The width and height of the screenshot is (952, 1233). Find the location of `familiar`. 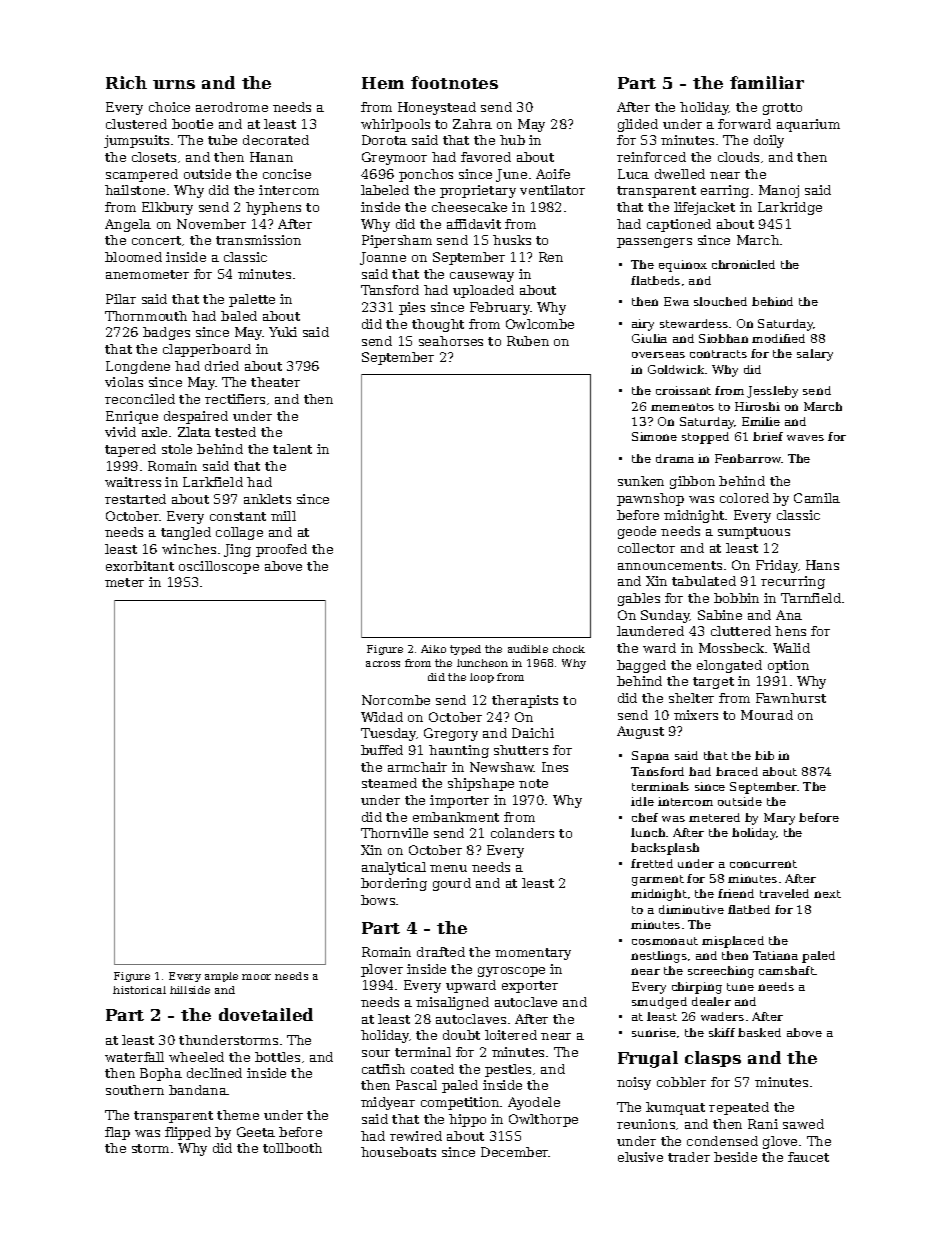

familiar is located at coordinates (767, 82).
